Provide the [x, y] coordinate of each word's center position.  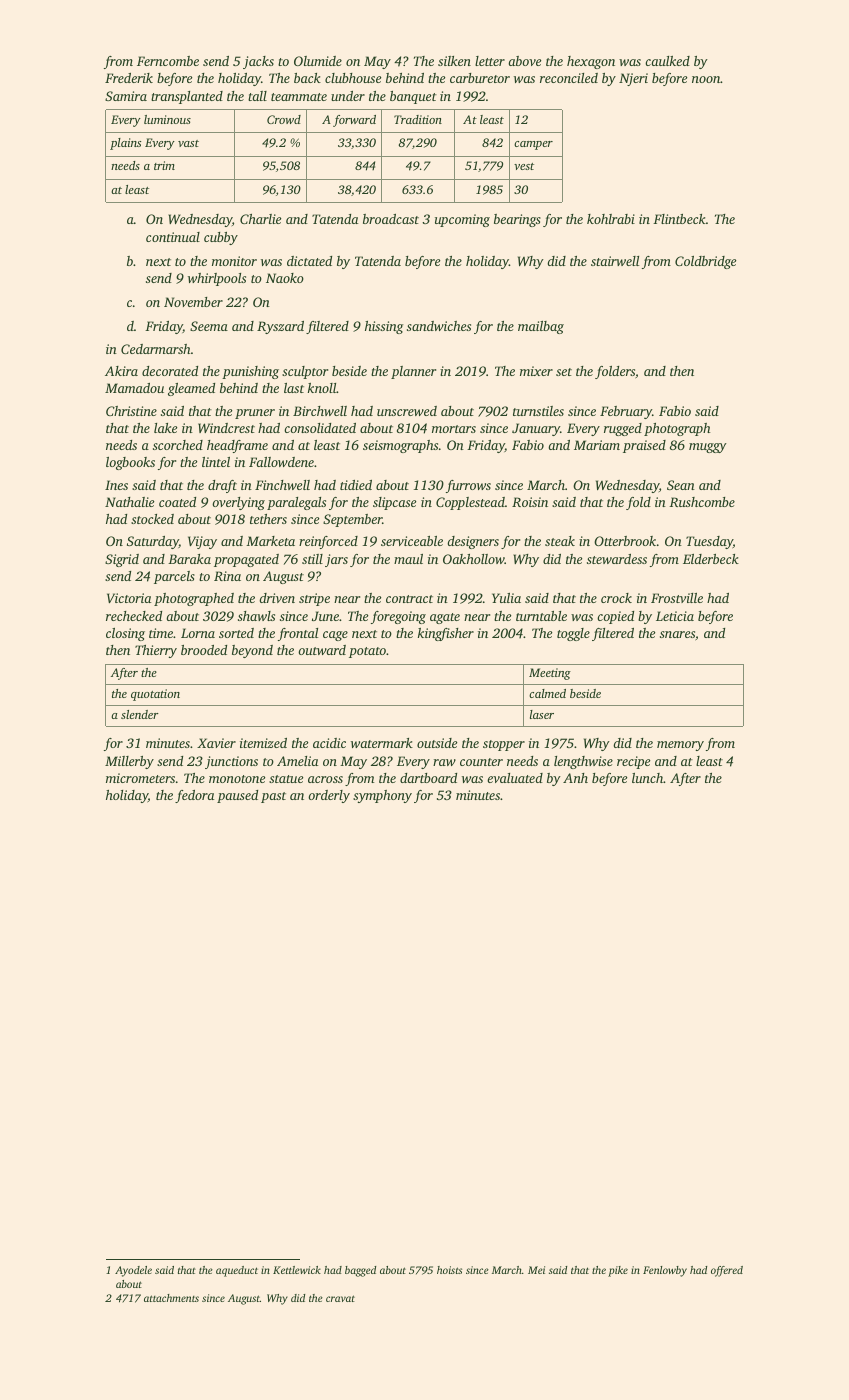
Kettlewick [297, 1270]
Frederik [129, 78]
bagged [360, 1271]
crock [616, 598]
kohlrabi [611, 219]
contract [409, 599]
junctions [231, 762]
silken [454, 61]
